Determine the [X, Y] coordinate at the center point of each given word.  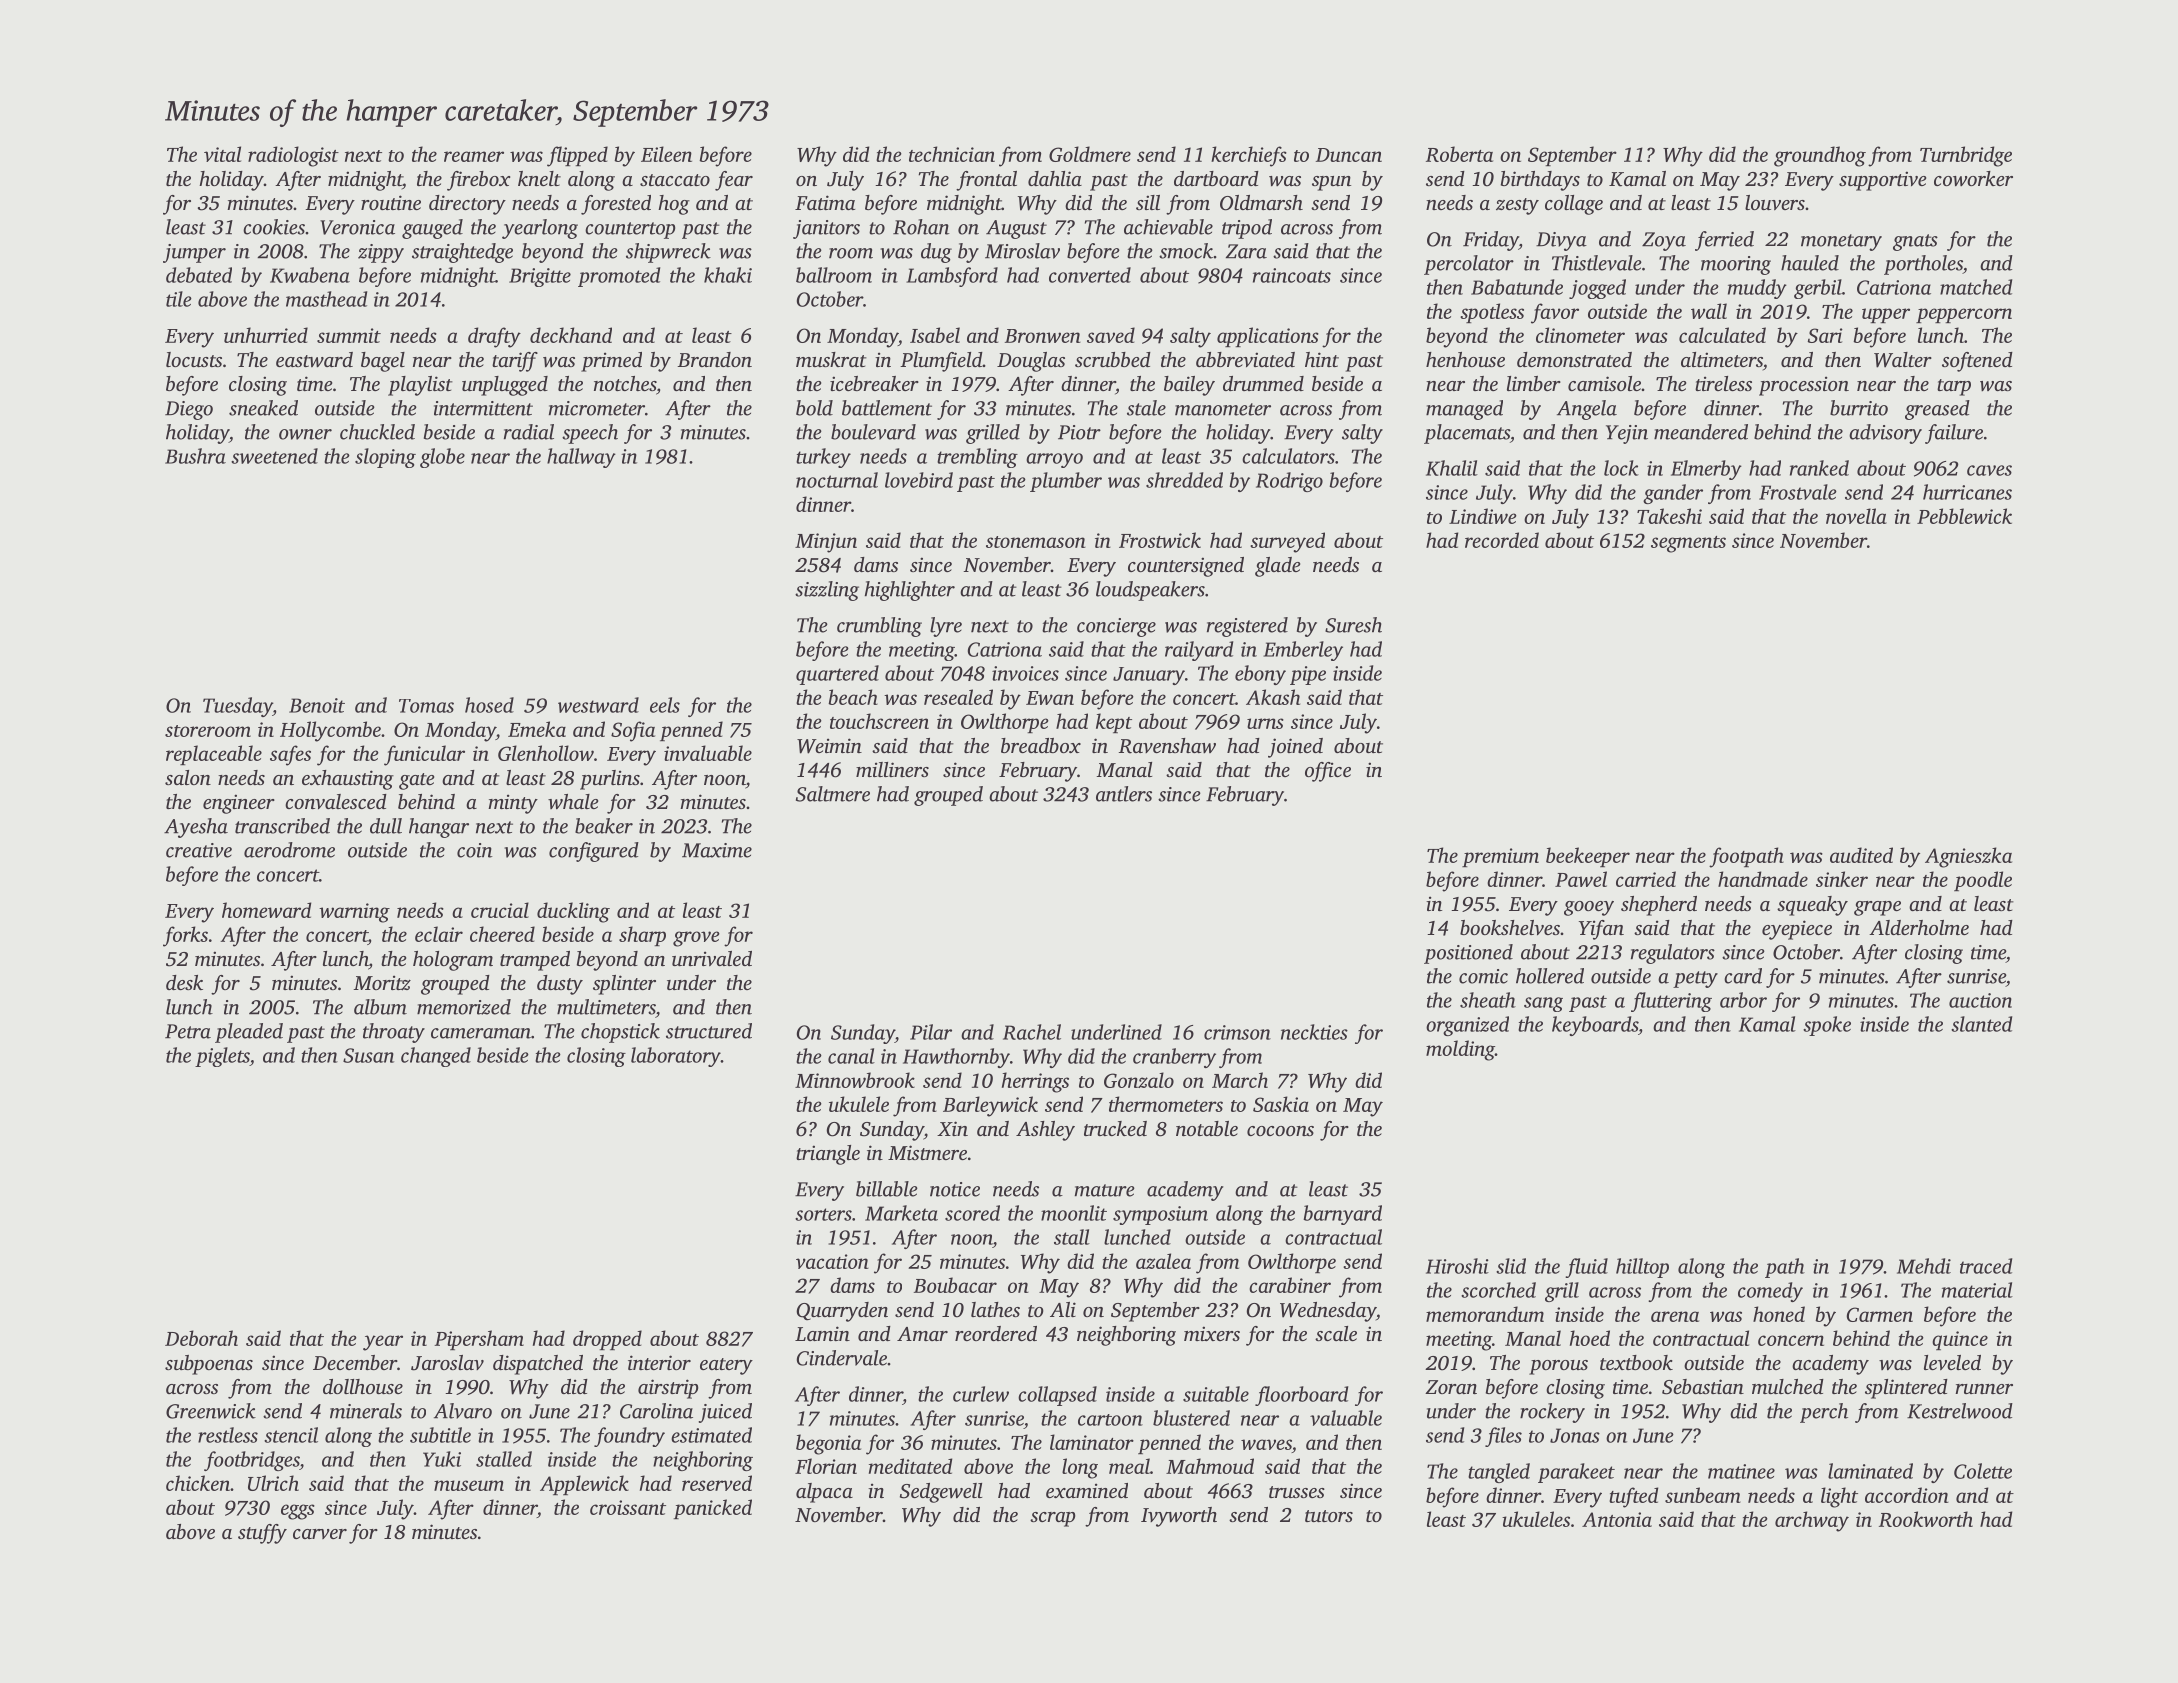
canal [851, 1056]
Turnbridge [1966, 156]
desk [184, 982]
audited [1861, 855]
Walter [1903, 360]
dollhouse [363, 1386]
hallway [581, 458]
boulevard [873, 432]
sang [1543, 1004]
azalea [1163, 1261]
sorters [823, 1214]
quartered [837, 675]
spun [1331, 183]
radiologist [293, 156]
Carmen [1880, 1314]
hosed [489, 705]
